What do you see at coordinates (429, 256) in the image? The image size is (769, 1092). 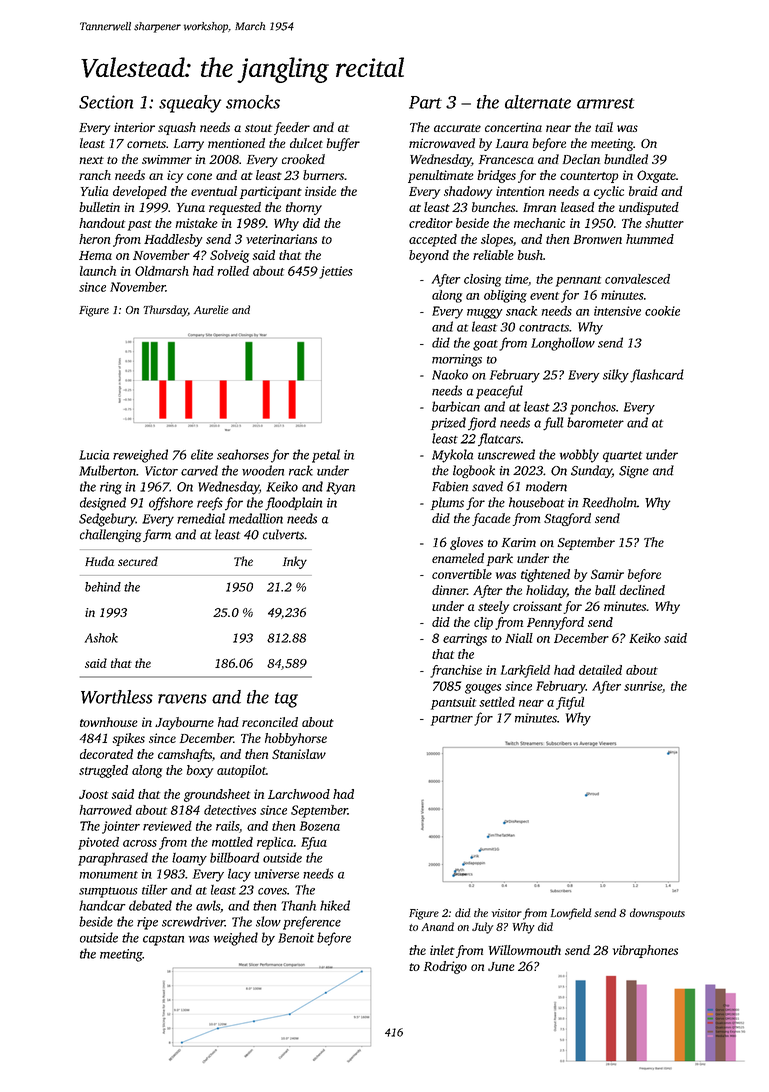 I see `beyond` at bounding box center [429, 256].
